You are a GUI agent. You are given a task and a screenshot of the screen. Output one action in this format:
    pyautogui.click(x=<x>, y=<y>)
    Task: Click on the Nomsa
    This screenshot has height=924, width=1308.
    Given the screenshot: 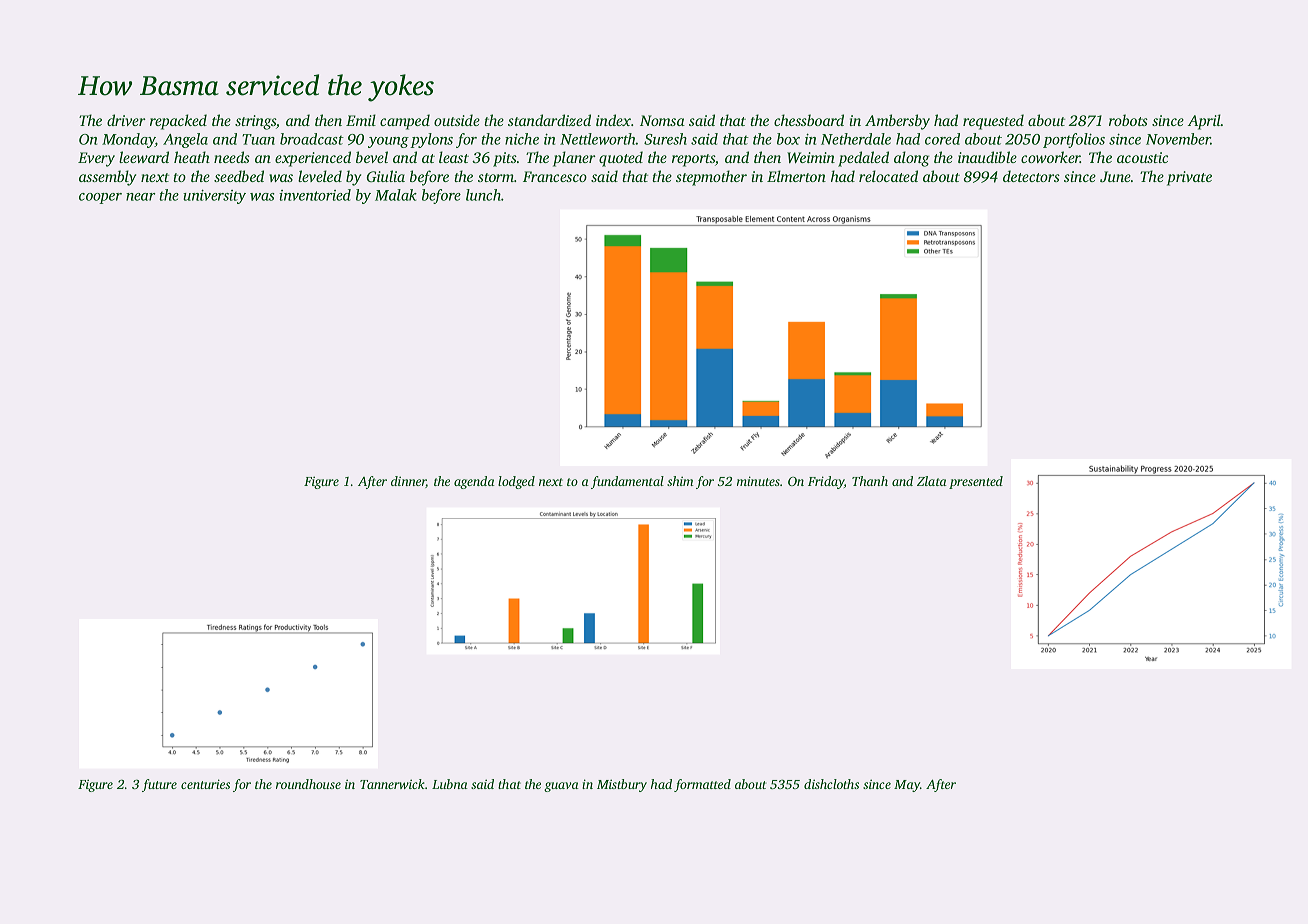 What is the action you would take?
    pyautogui.click(x=662, y=120)
